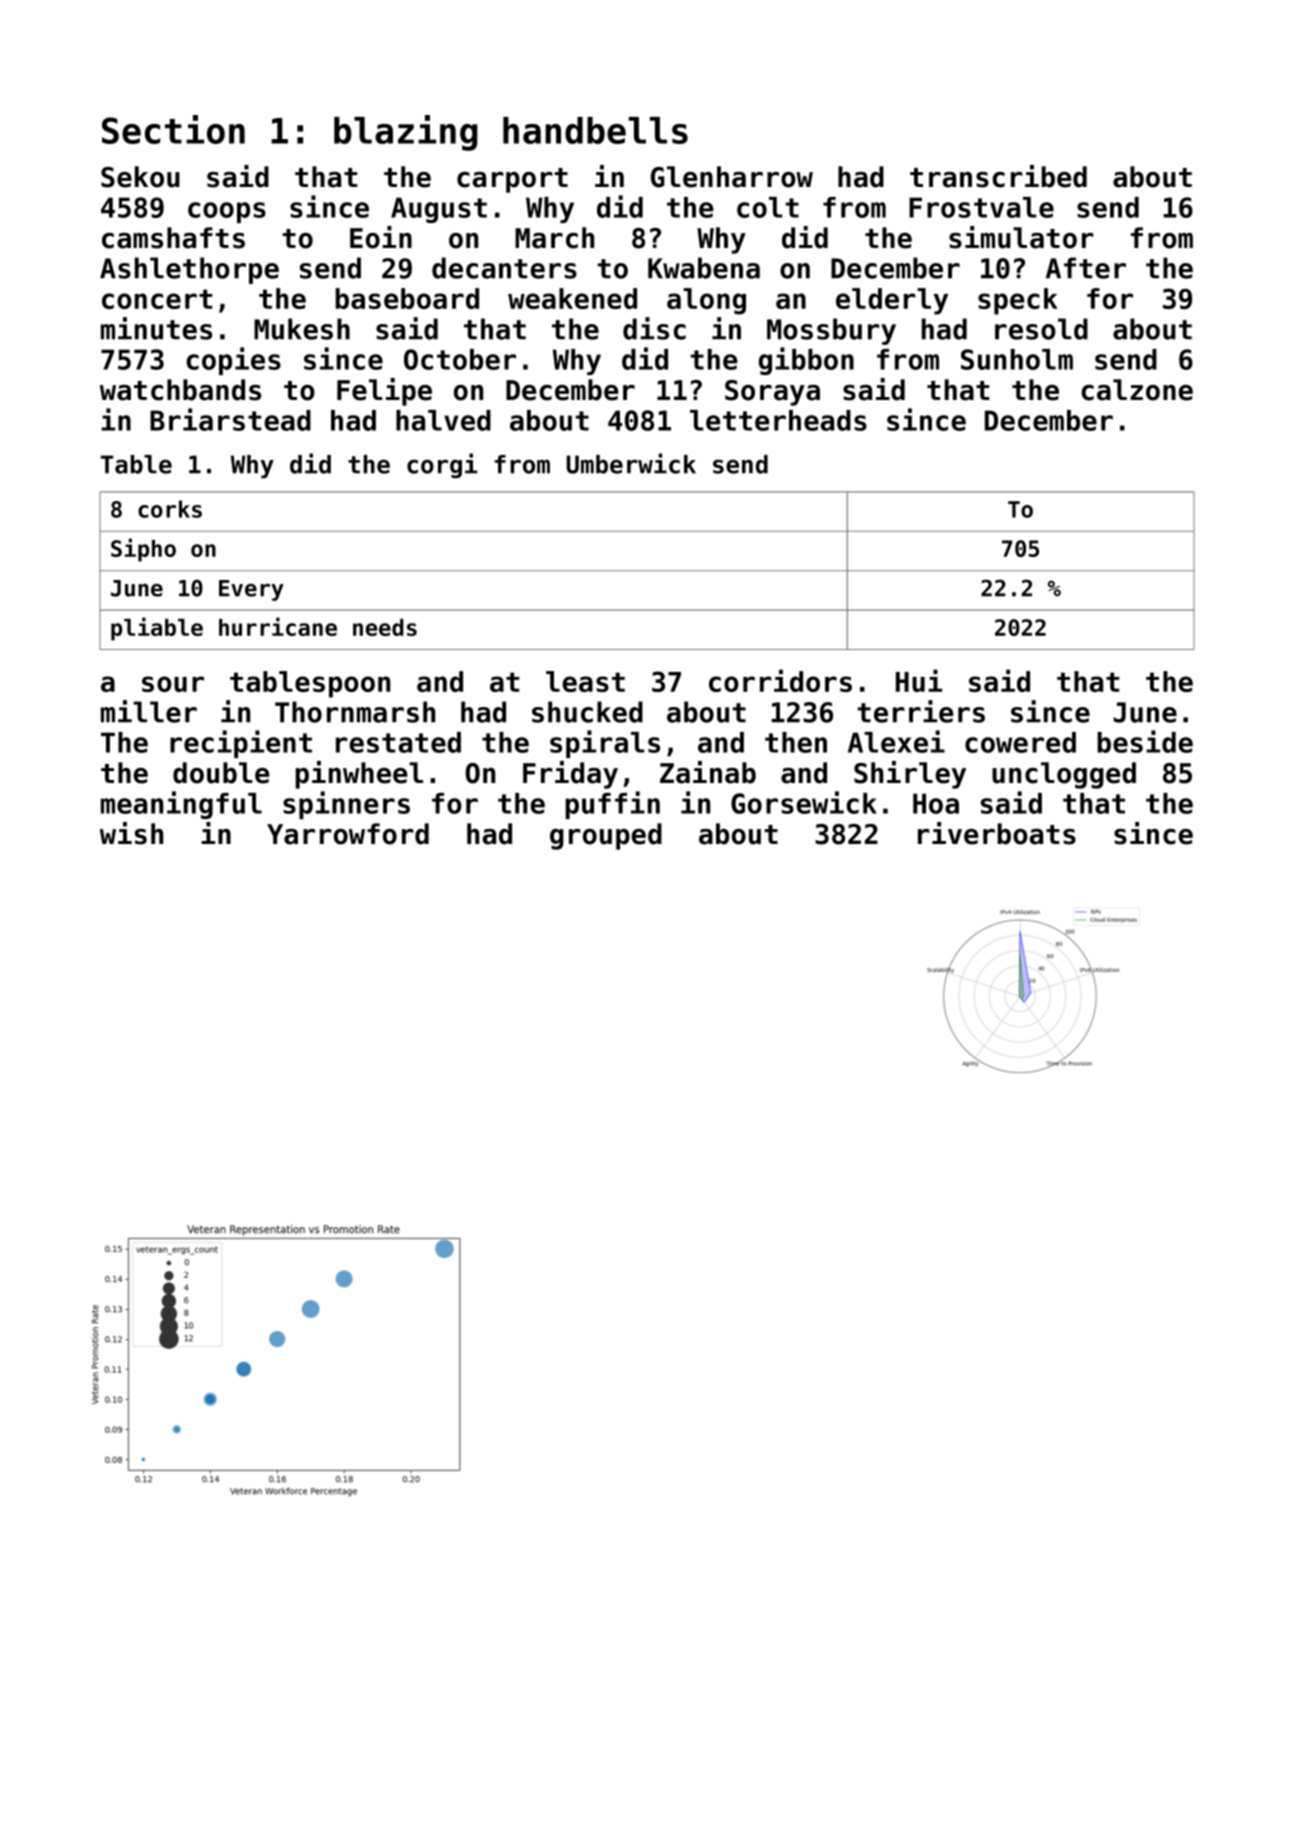  I want to click on grouped, so click(606, 836).
